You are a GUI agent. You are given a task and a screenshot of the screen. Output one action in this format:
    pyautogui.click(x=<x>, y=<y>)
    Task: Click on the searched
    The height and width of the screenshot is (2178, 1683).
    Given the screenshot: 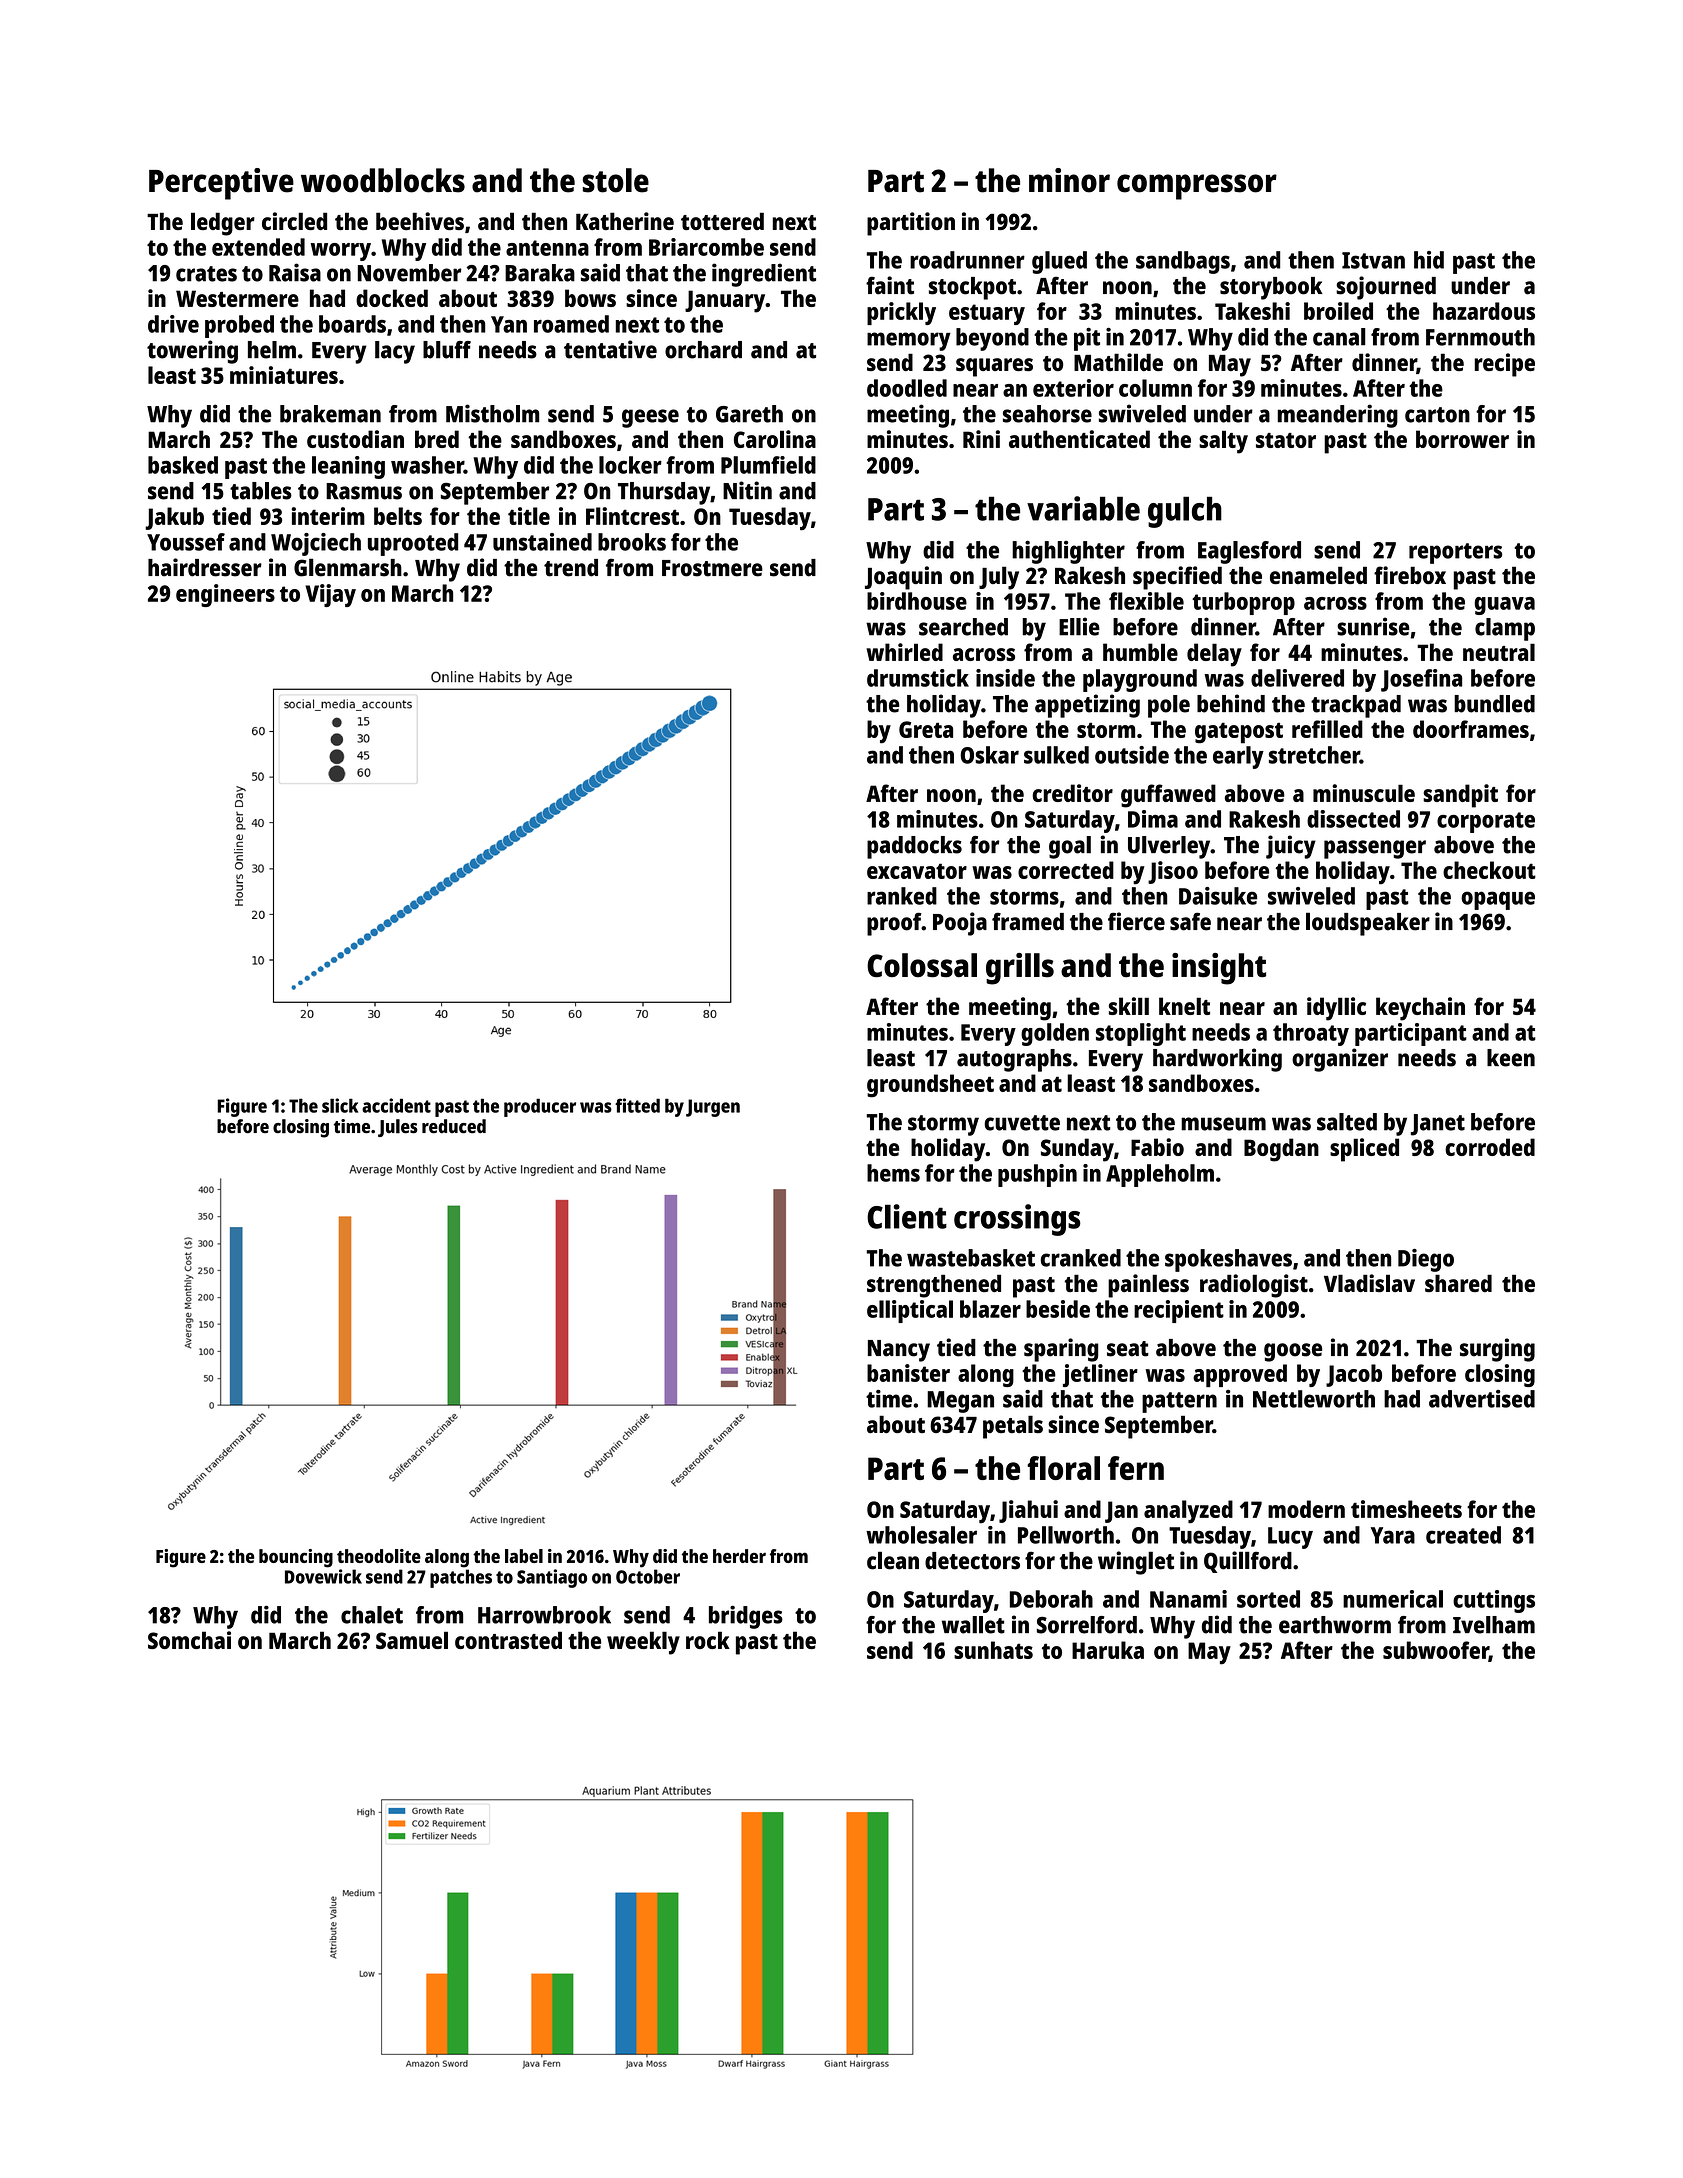 What is the action you would take?
    pyautogui.click(x=963, y=627)
